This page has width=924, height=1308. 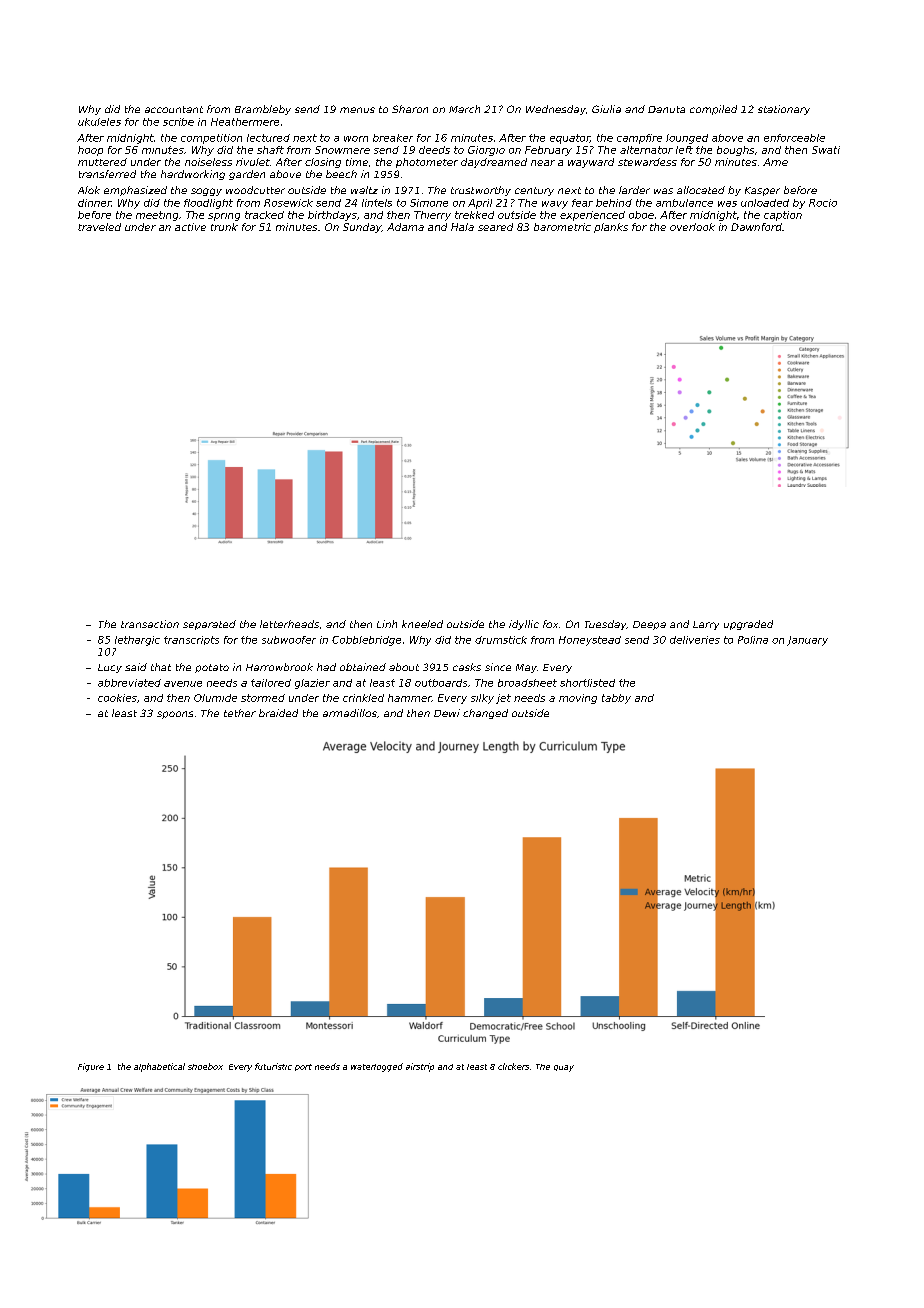 I want to click on quay, so click(x=564, y=1068).
